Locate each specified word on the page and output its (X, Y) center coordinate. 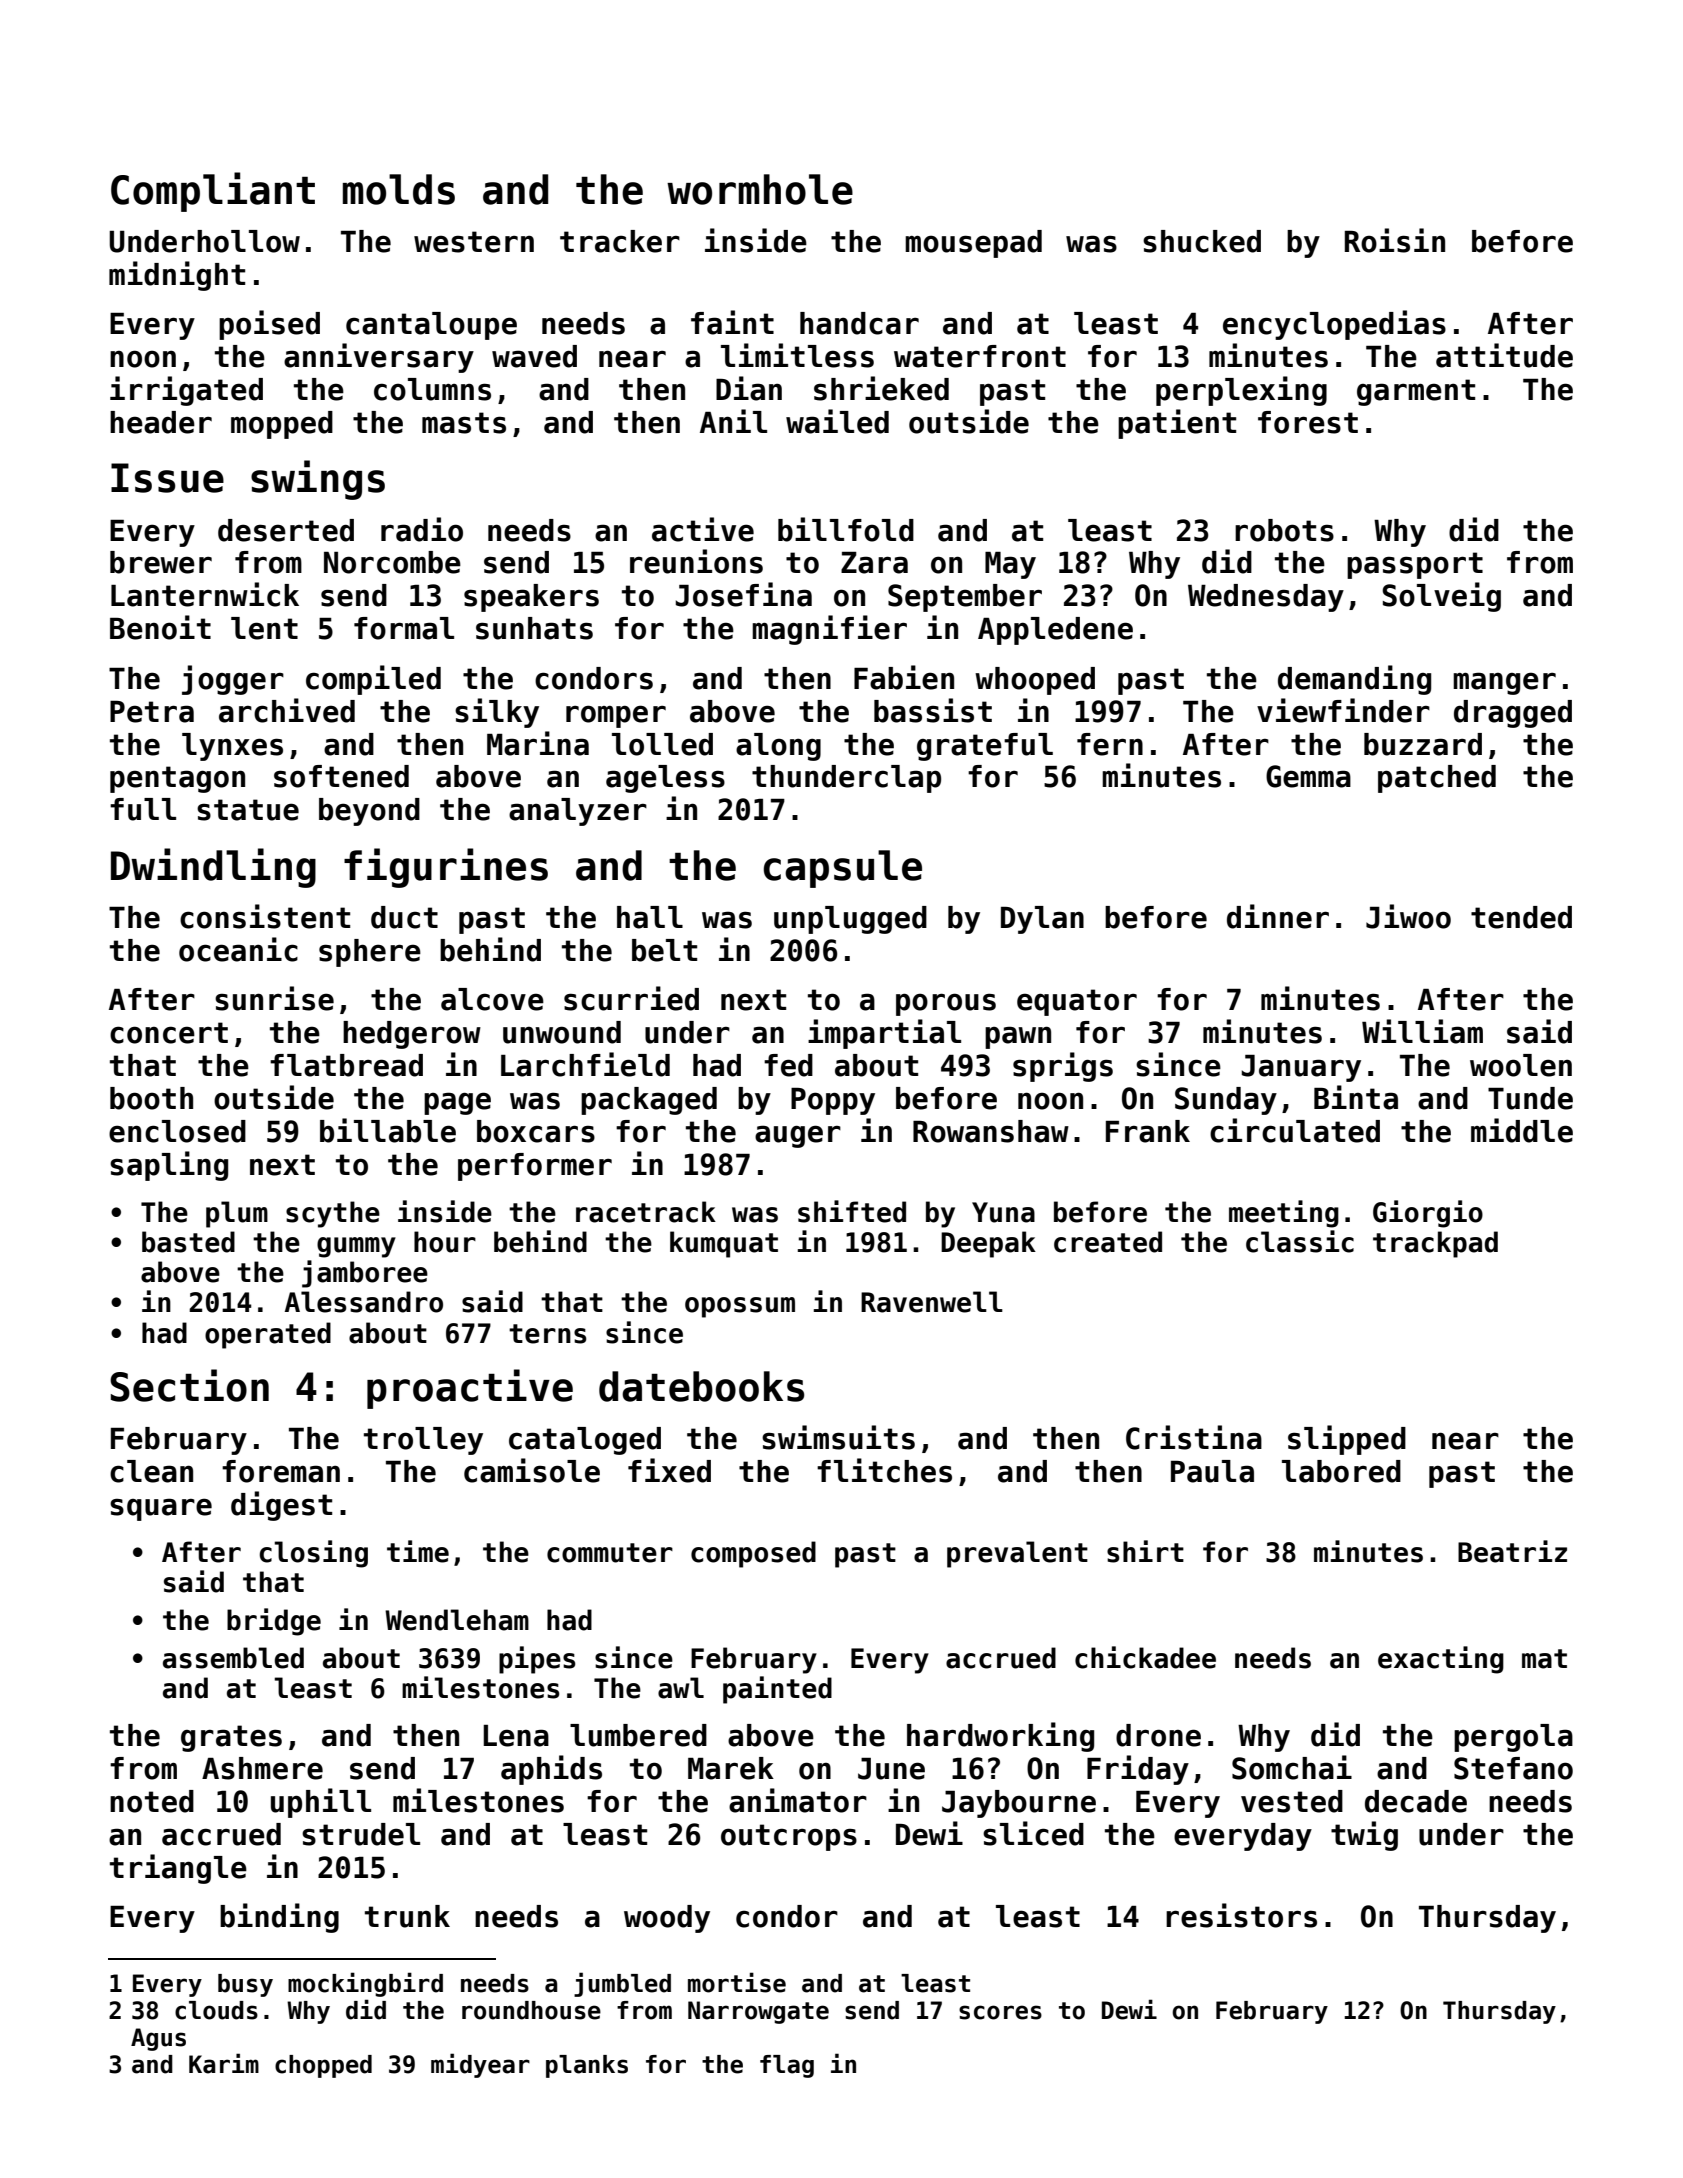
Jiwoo (1408, 916)
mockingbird (365, 1984)
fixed (669, 1470)
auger (798, 1136)
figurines (446, 868)
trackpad (1435, 1244)
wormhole (760, 189)
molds (399, 189)
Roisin (1395, 240)
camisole (532, 1470)
